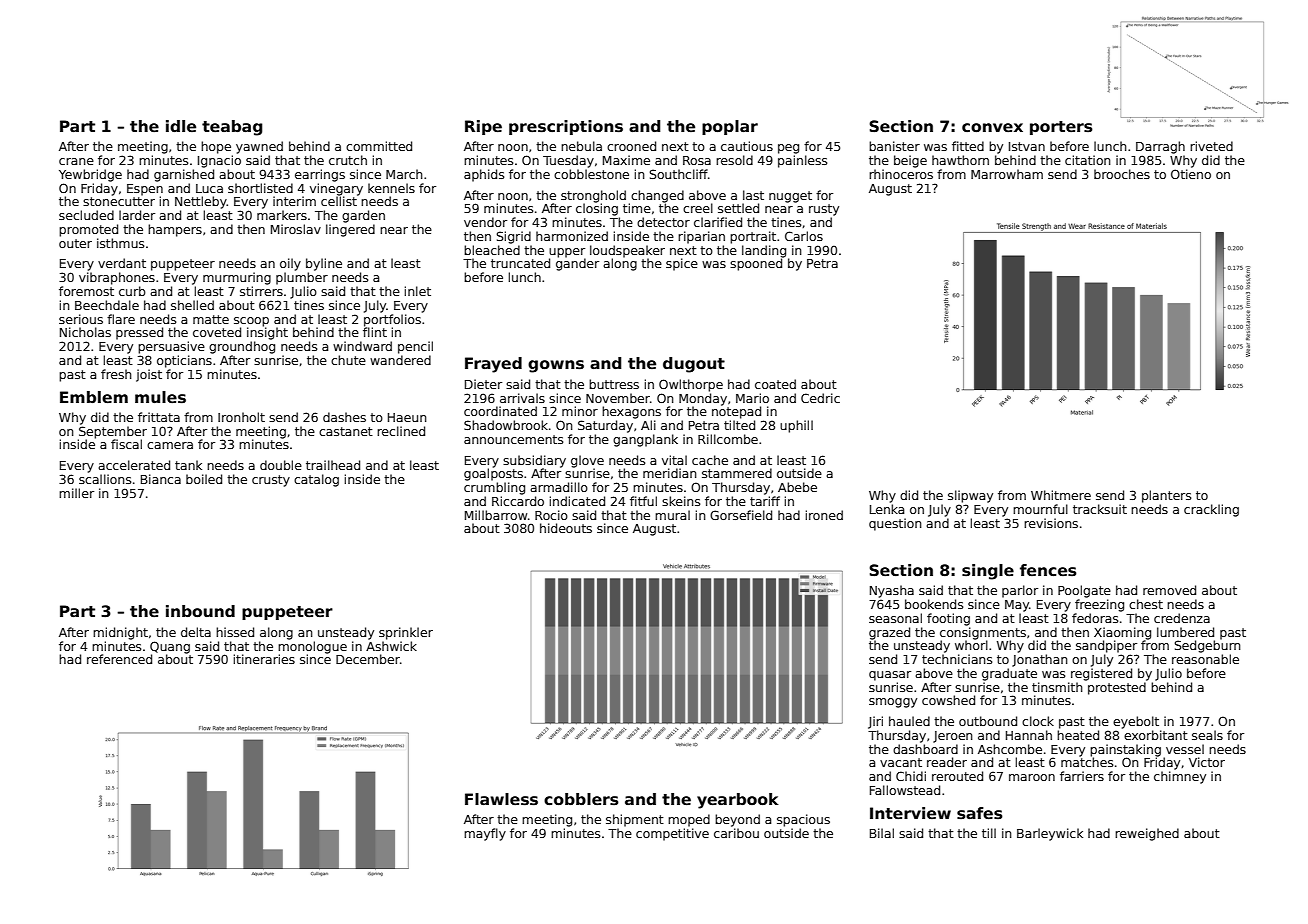 This screenshot has width=1308, height=924. I want to click on aphids, so click(484, 175).
